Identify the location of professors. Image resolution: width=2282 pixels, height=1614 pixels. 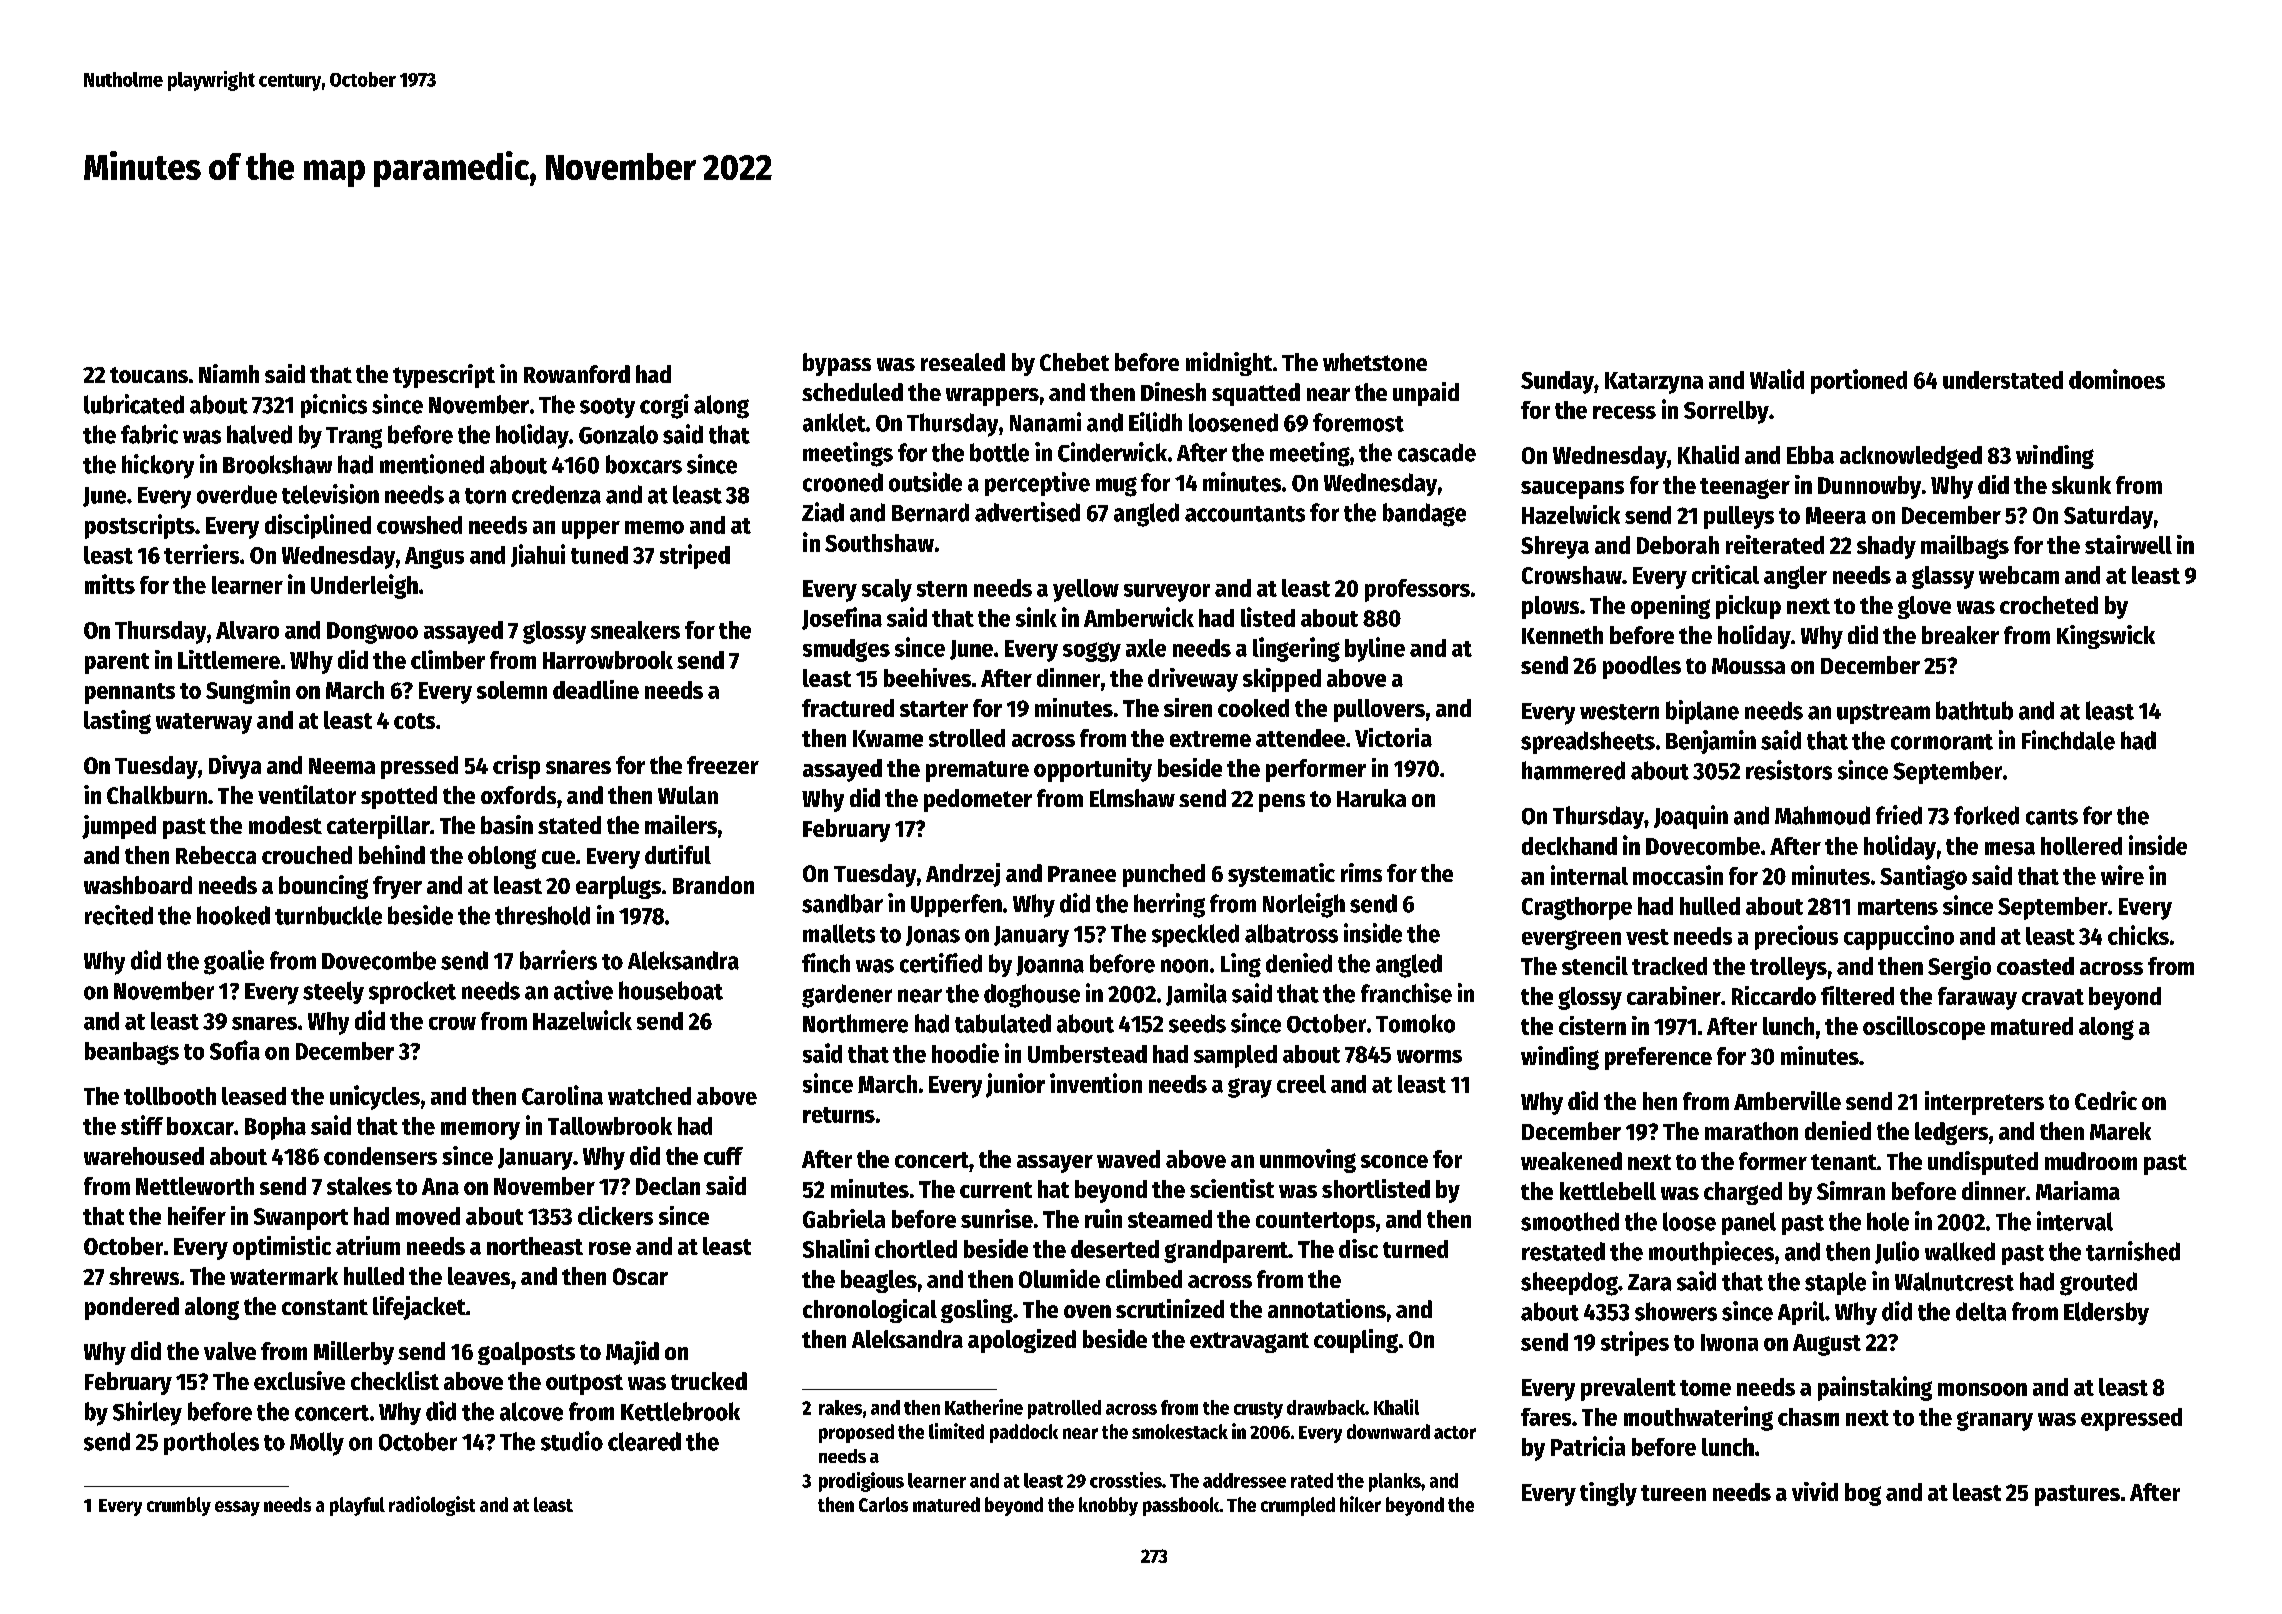
(1417, 590).
